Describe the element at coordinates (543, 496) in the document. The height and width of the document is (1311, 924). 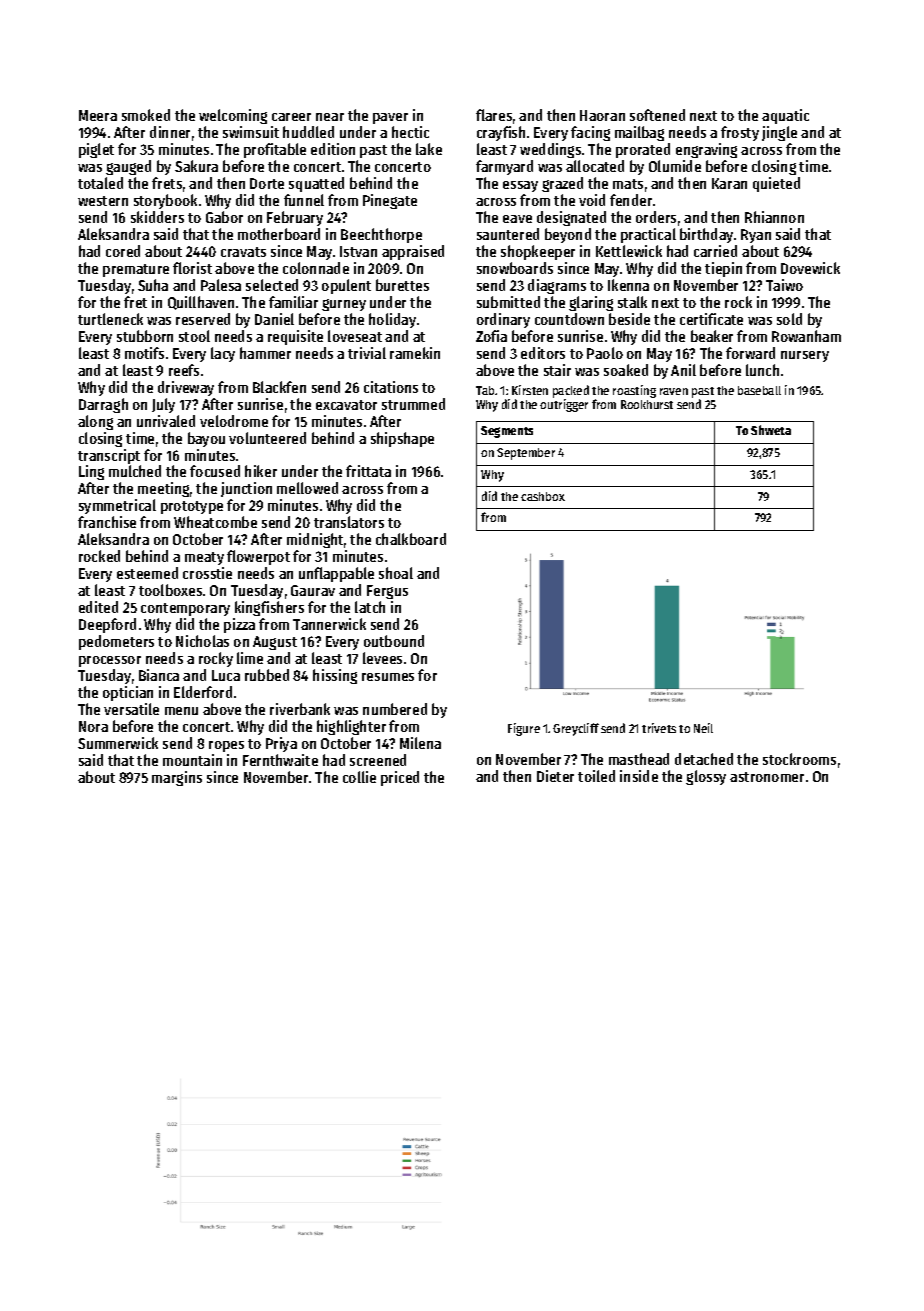
I see `cashbox` at that location.
